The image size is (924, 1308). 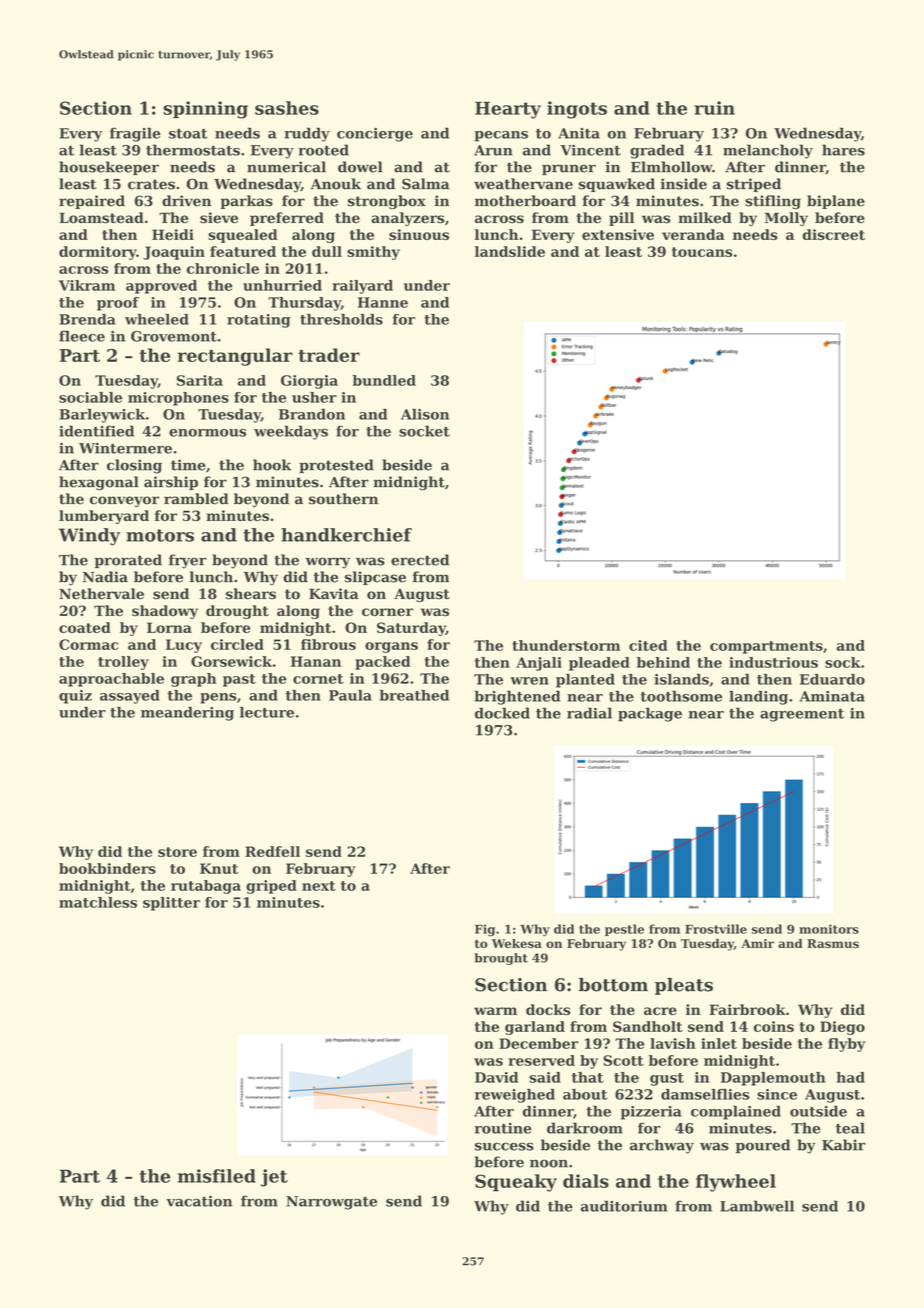 What do you see at coordinates (316, 661) in the image?
I see `Hanan` at bounding box center [316, 661].
